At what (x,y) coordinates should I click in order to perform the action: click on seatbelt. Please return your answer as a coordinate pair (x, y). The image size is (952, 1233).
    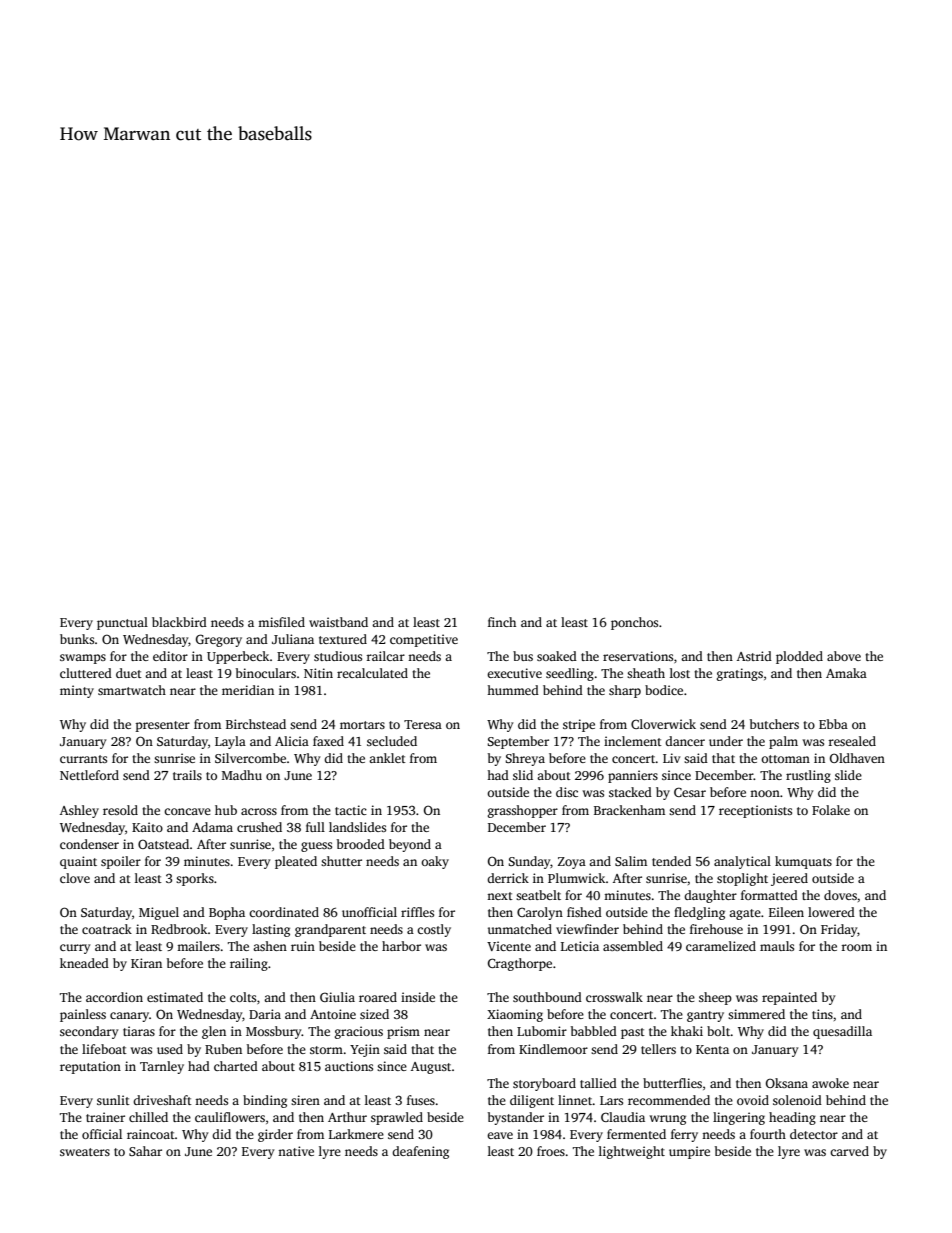
    Looking at the image, I should click on (538, 895).
